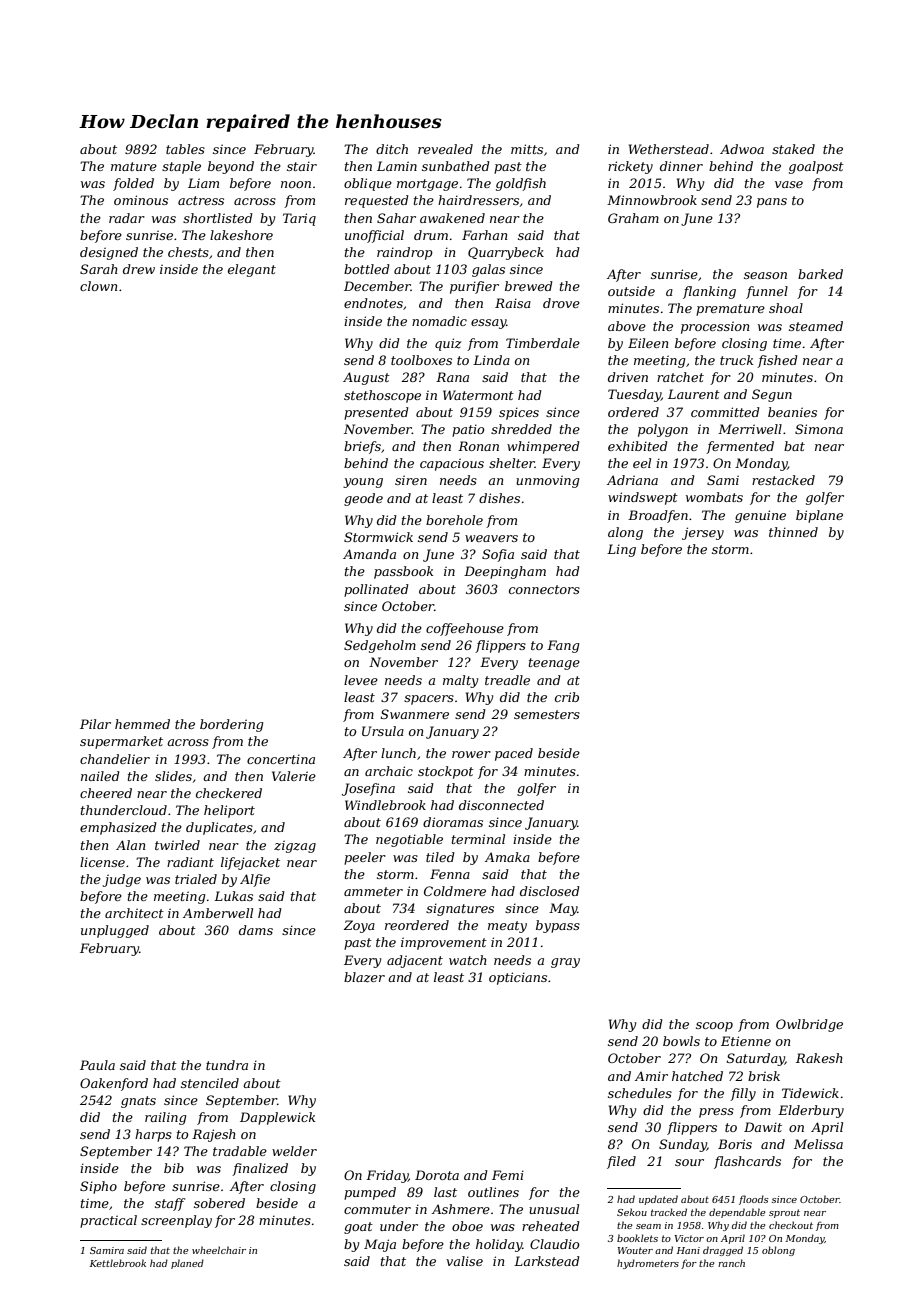 This document has height=1308, width=924. What do you see at coordinates (361, 680) in the document?
I see `levee` at bounding box center [361, 680].
